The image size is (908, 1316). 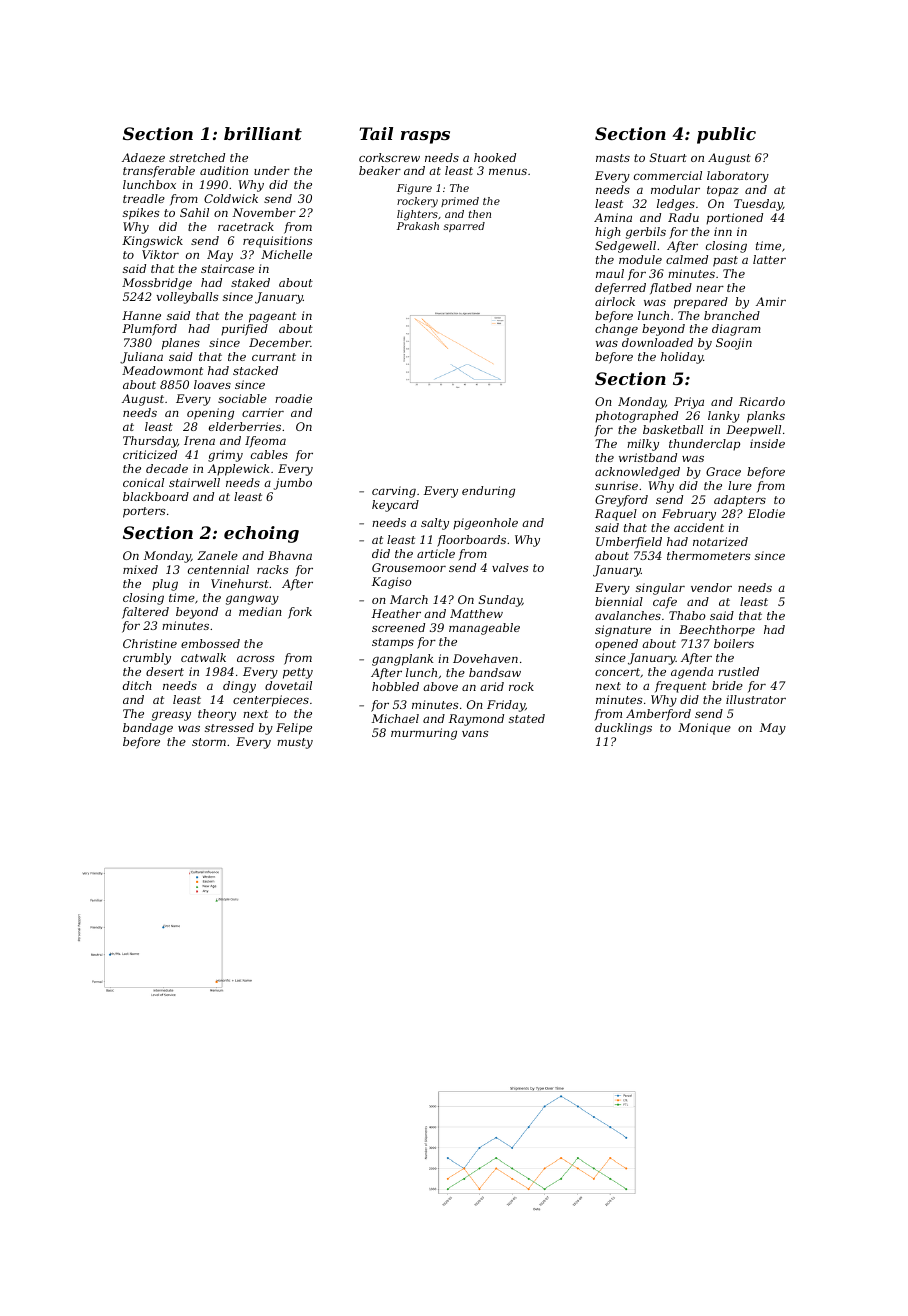 What do you see at coordinates (616, 645) in the page?
I see `opened` at bounding box center [616, 645].
